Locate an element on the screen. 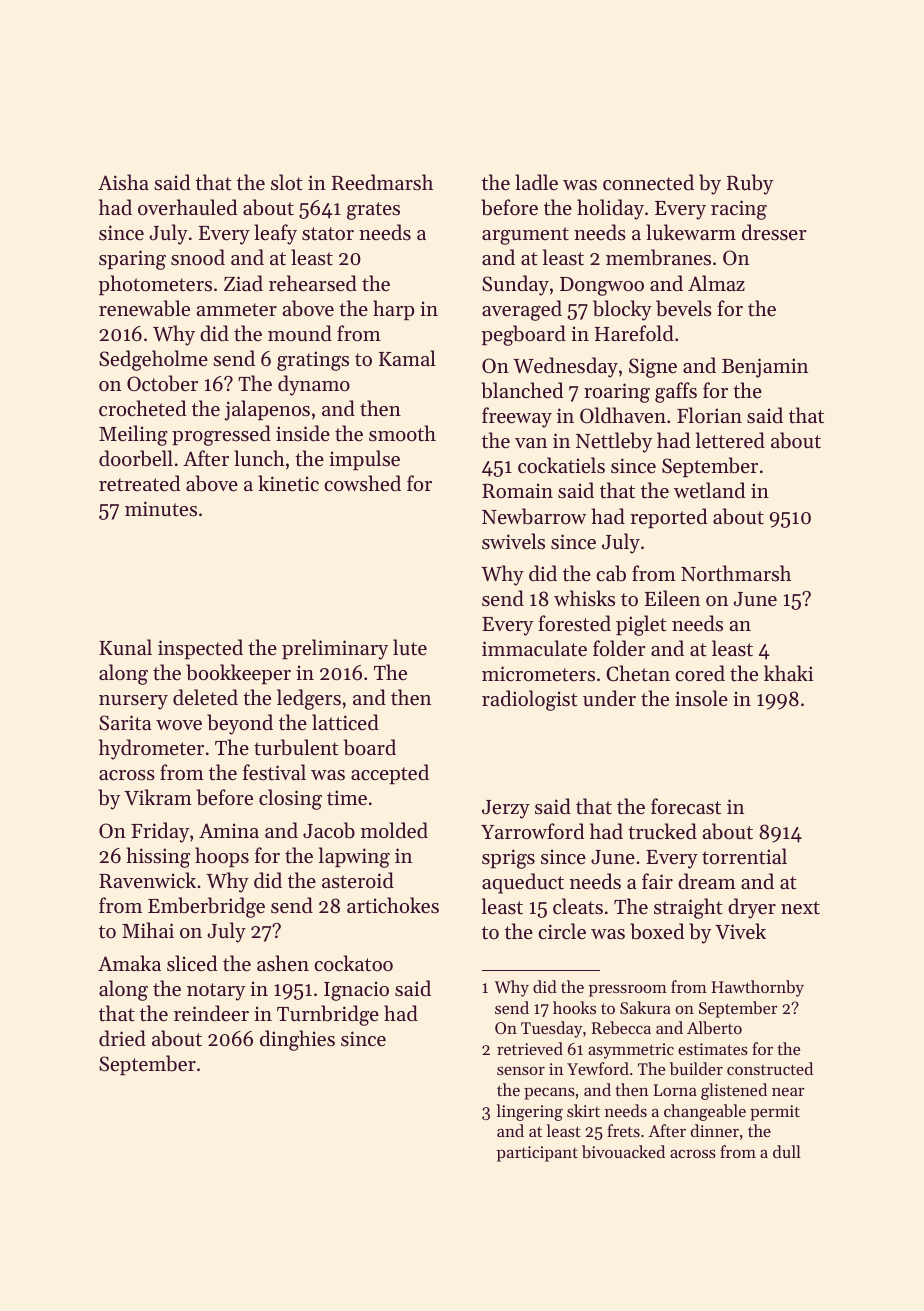  wetland is located at coordinates (709, 490).
